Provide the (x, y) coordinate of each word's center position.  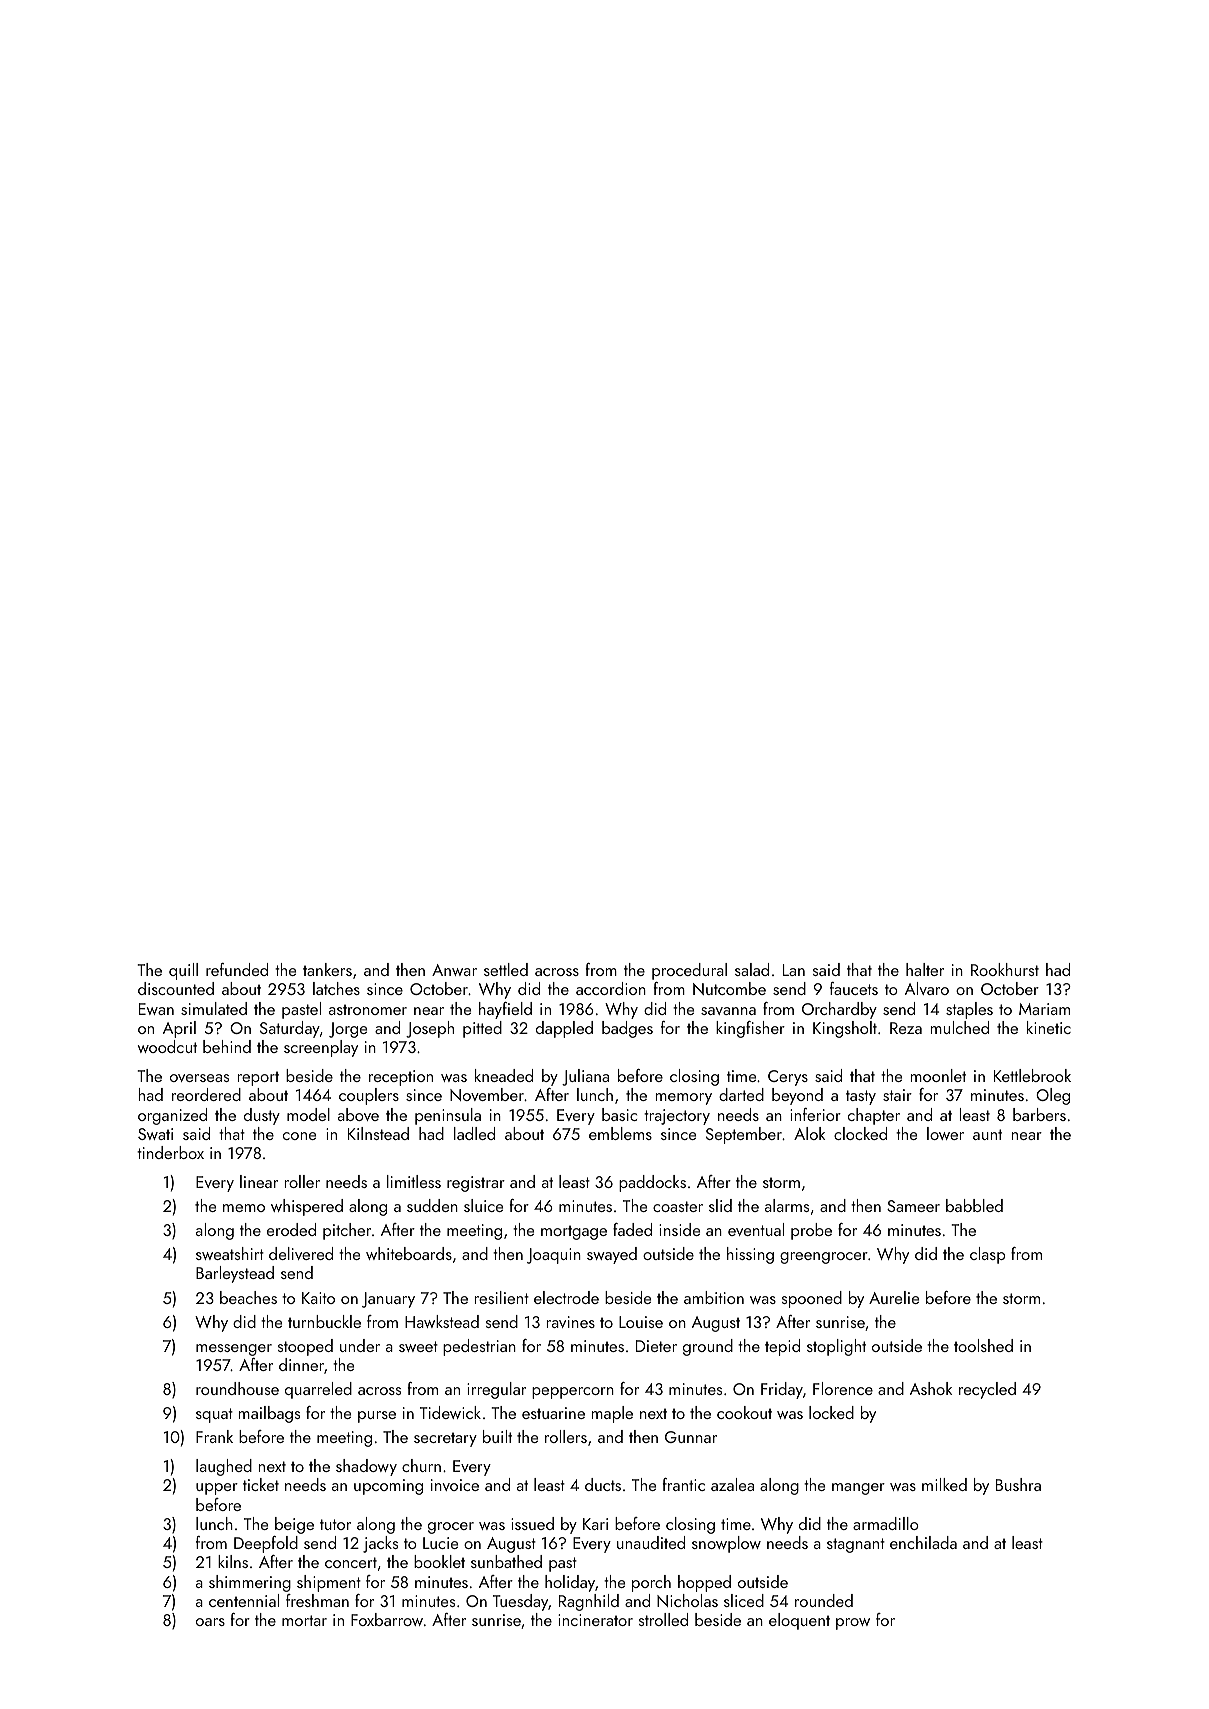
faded (632, 1229)
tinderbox (170, 1152)
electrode (566, 1297)
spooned (812, 1299)
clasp (987, 1255)
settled (506, 969)
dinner (301, 1364)
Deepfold (266, 1544)
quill (183, 971)
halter (925, 969)
